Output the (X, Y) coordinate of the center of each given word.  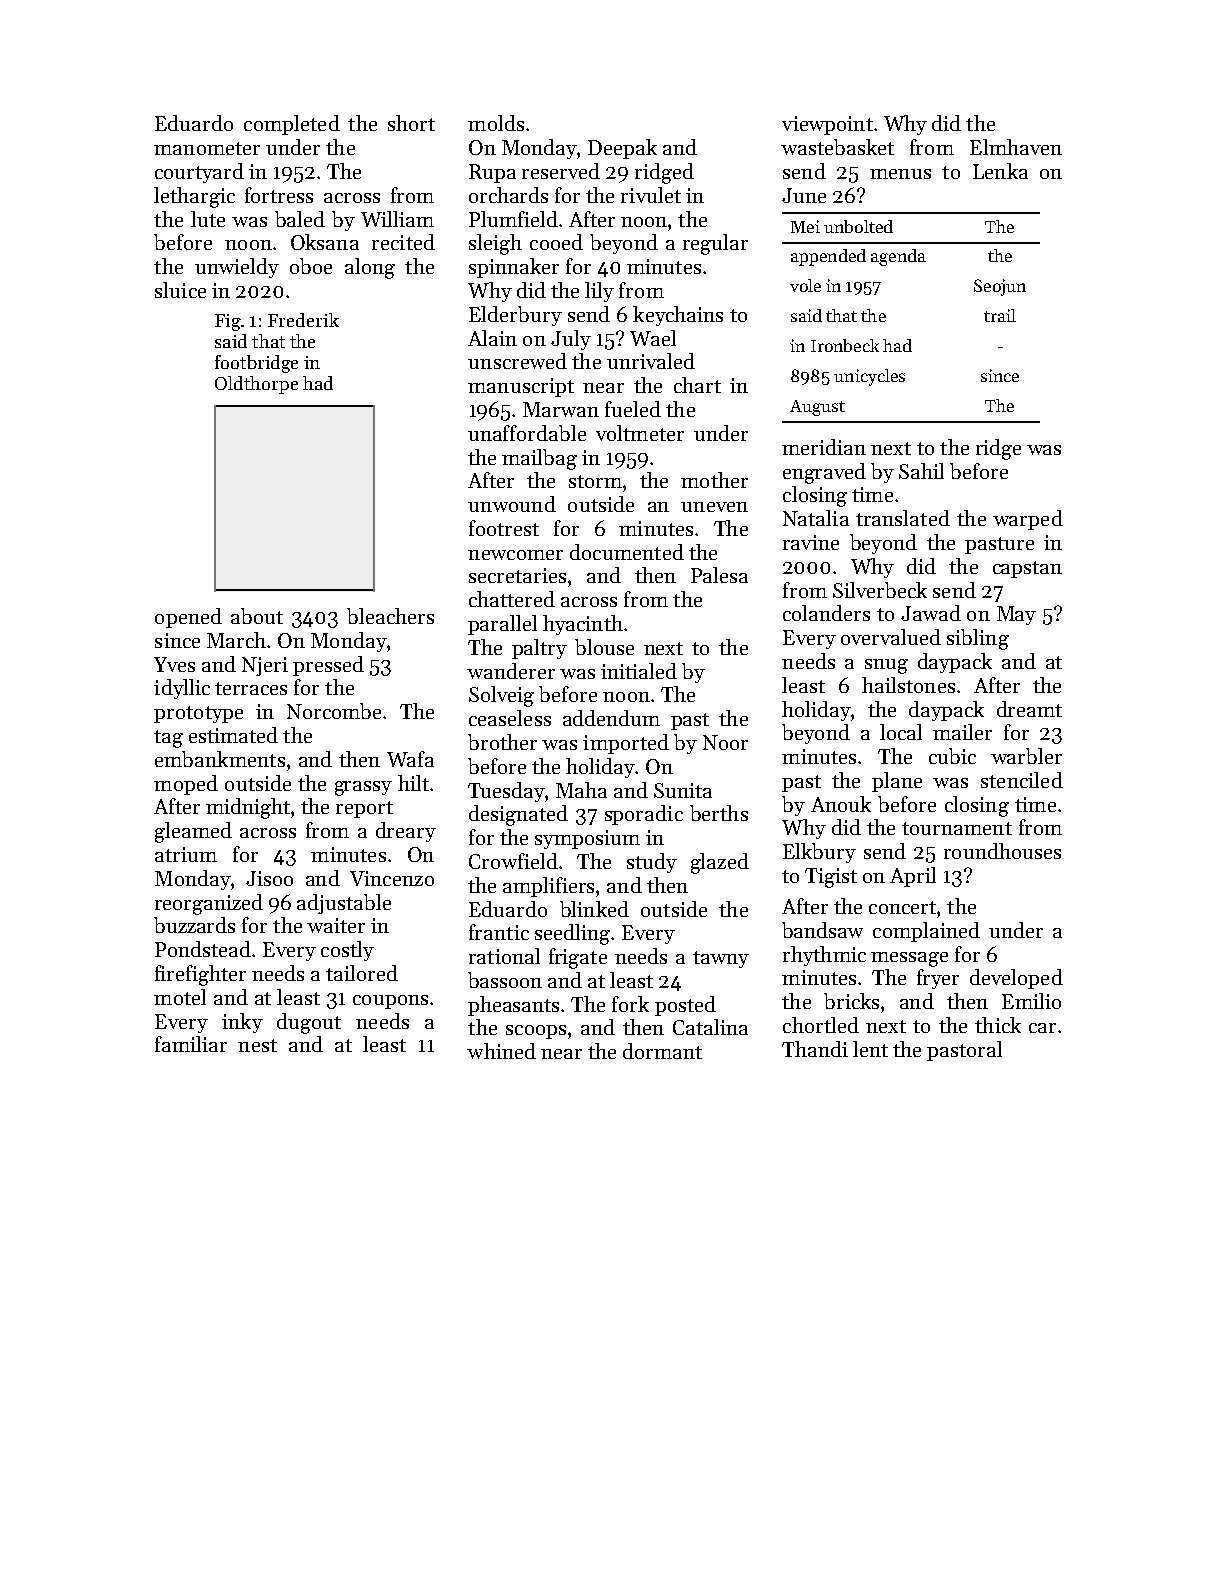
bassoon (505, 980)
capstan (1027, 569)
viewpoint (827, 125)
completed (292, 125)
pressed (328, 666)
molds (496, 123)
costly (347, 951)
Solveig (501, 696)
